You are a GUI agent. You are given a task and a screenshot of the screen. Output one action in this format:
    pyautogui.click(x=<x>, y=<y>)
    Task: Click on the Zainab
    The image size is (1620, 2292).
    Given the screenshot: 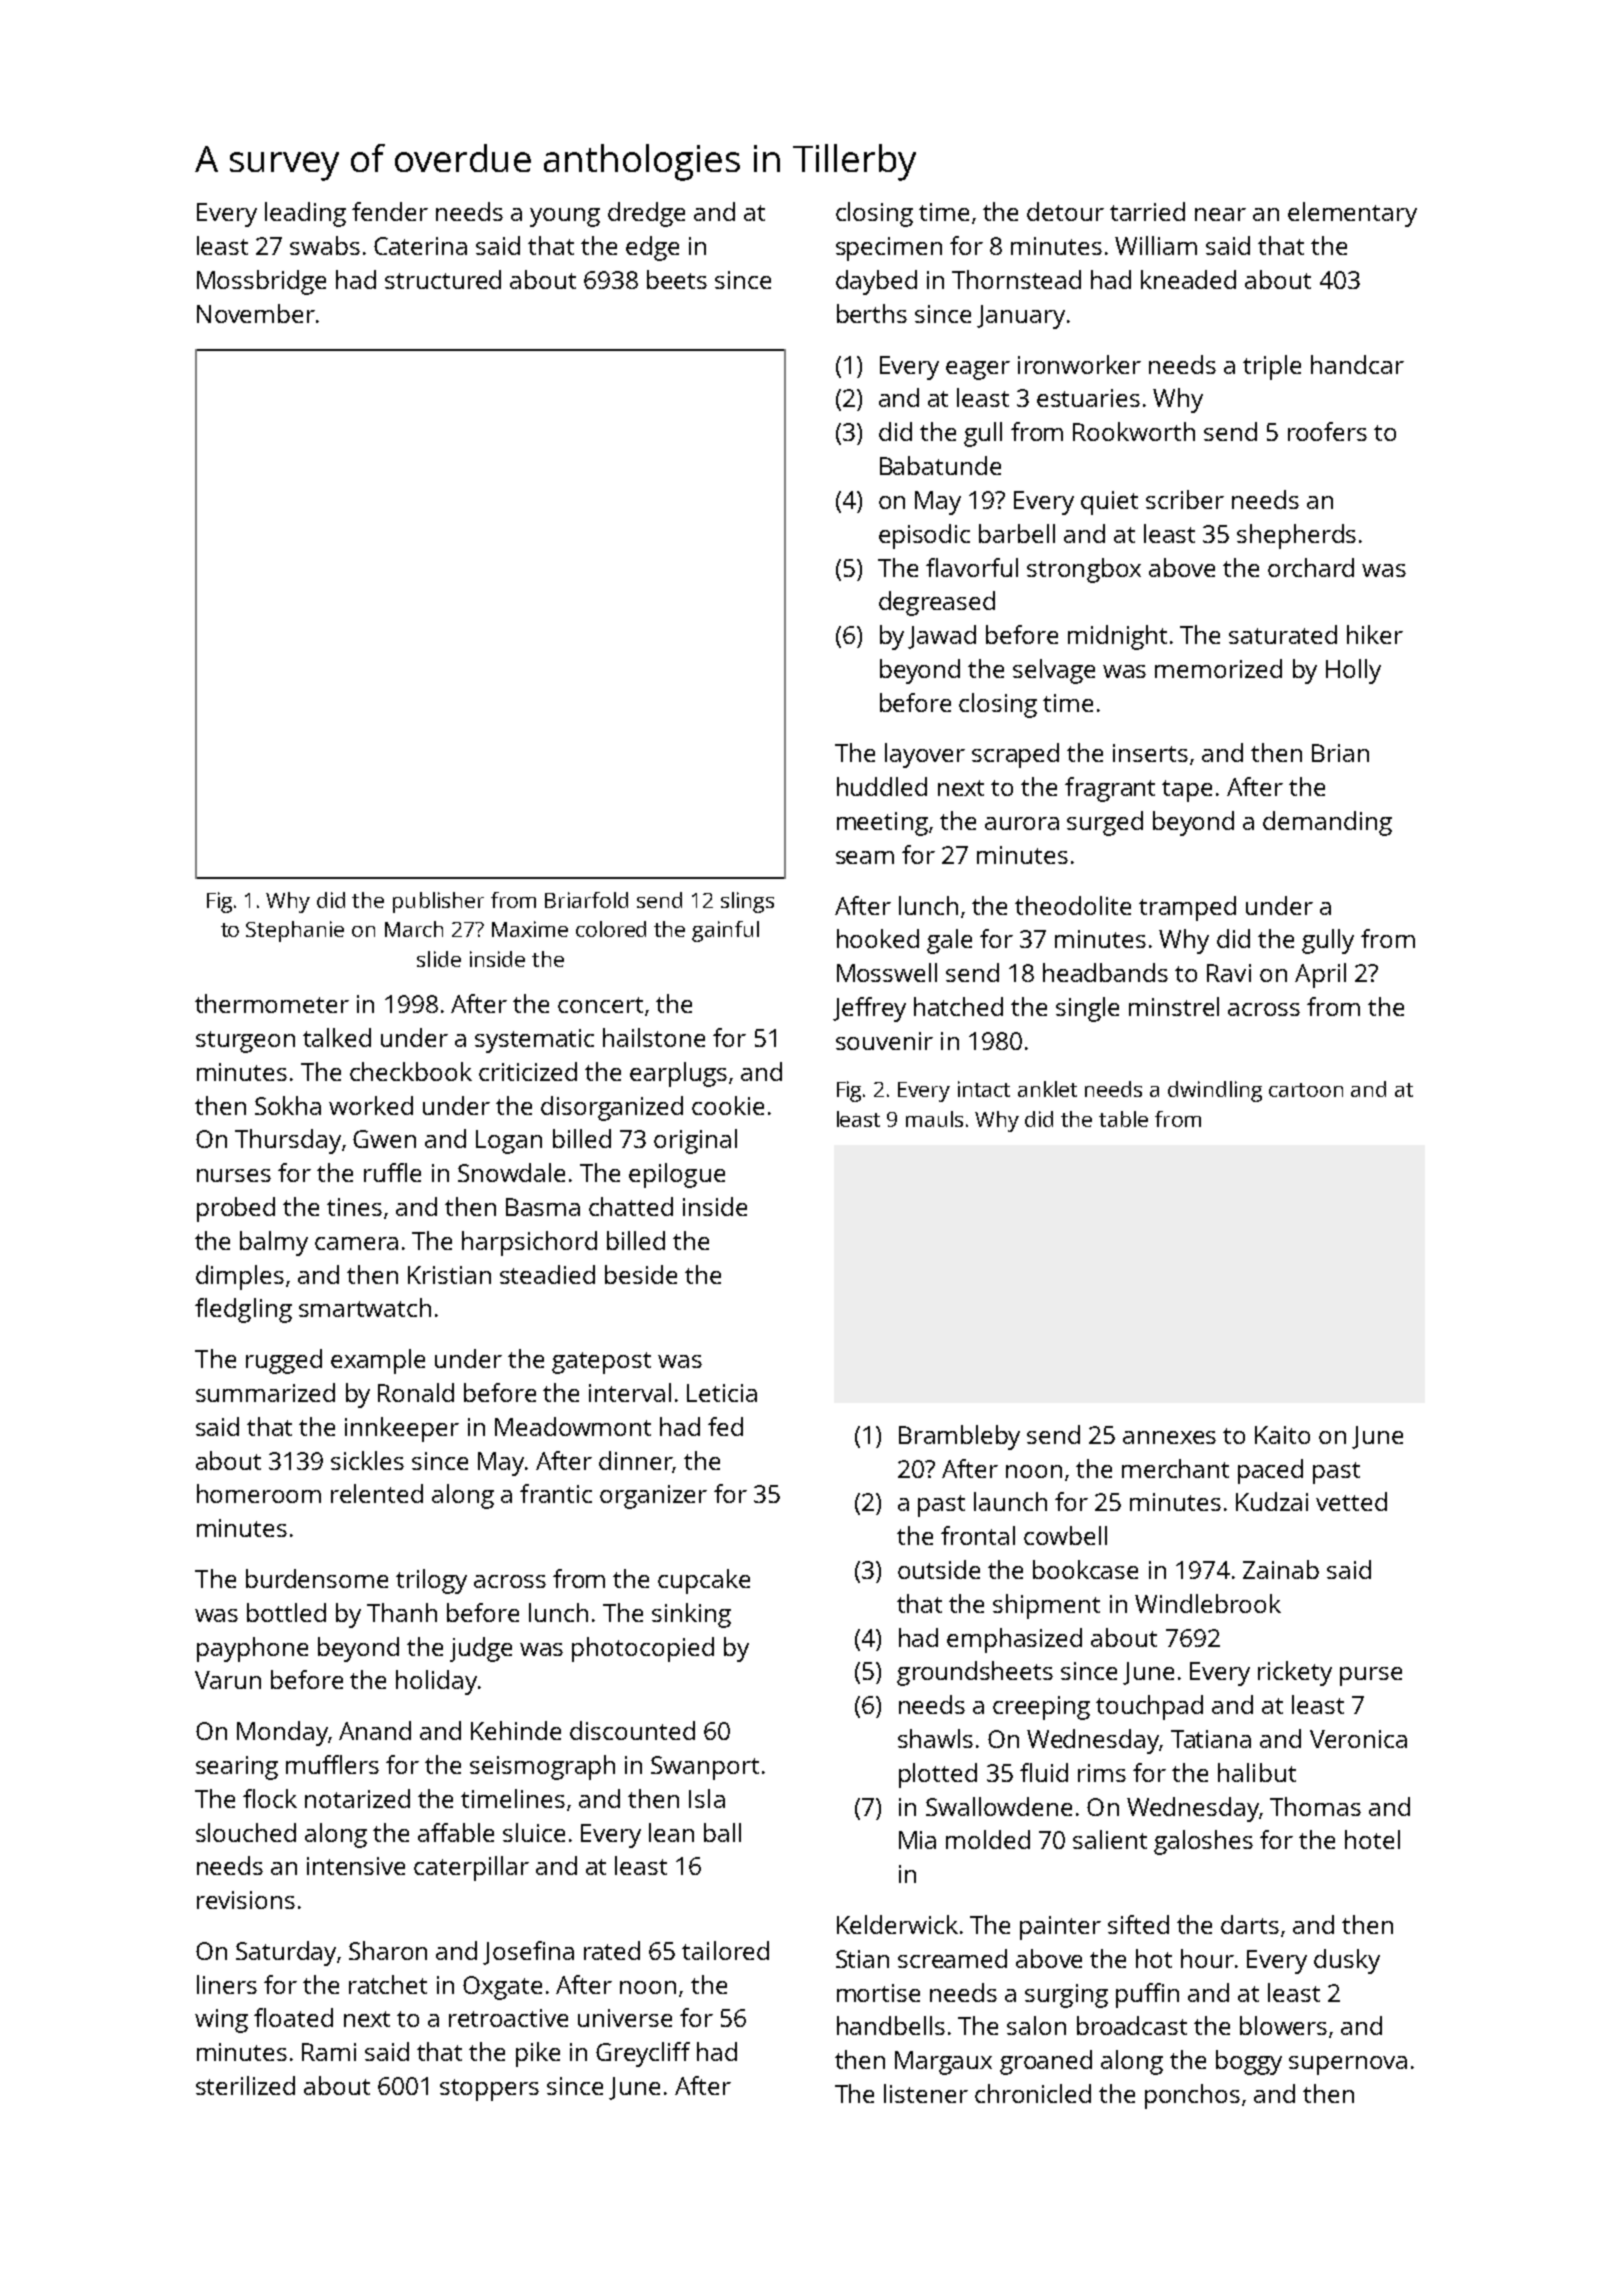 What is the action you would take?
    pyautogui.click(x=1281, y=1569)
